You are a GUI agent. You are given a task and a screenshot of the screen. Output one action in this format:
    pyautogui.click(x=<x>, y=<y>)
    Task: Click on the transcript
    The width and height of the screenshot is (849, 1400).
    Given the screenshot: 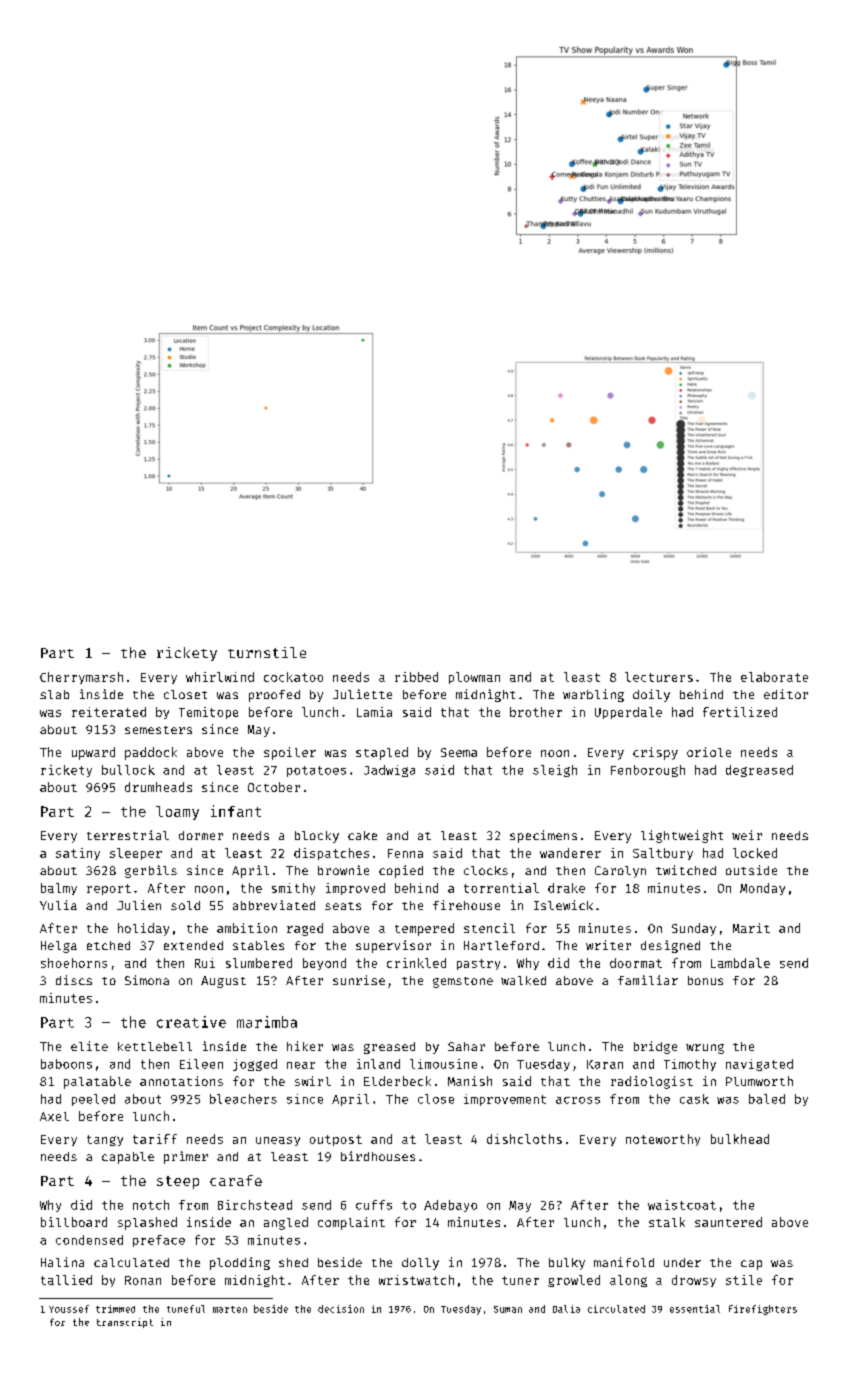 What is the action you would take?
    pyautogui.click(x=125, y=1323)
